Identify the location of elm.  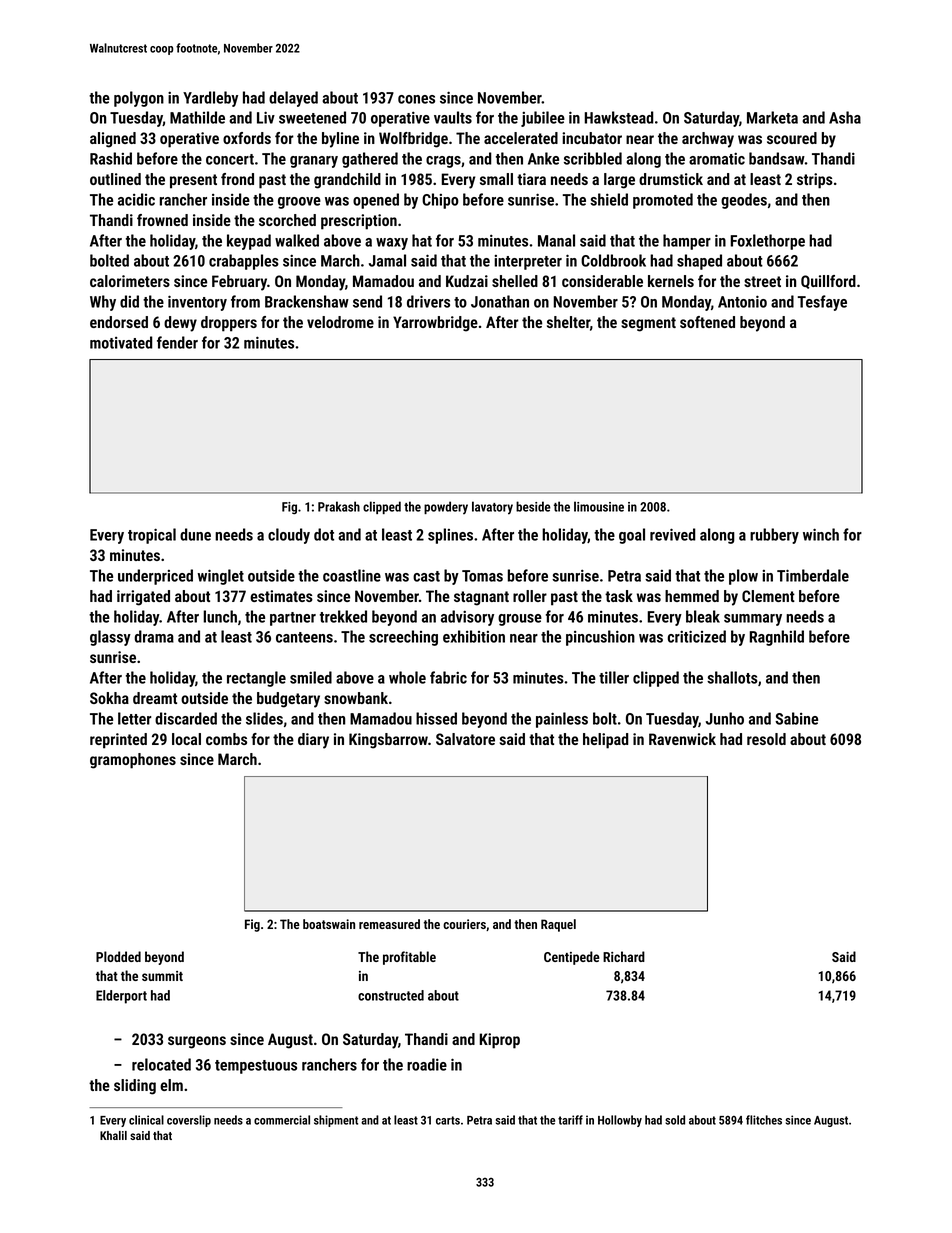
(171, 1085).
